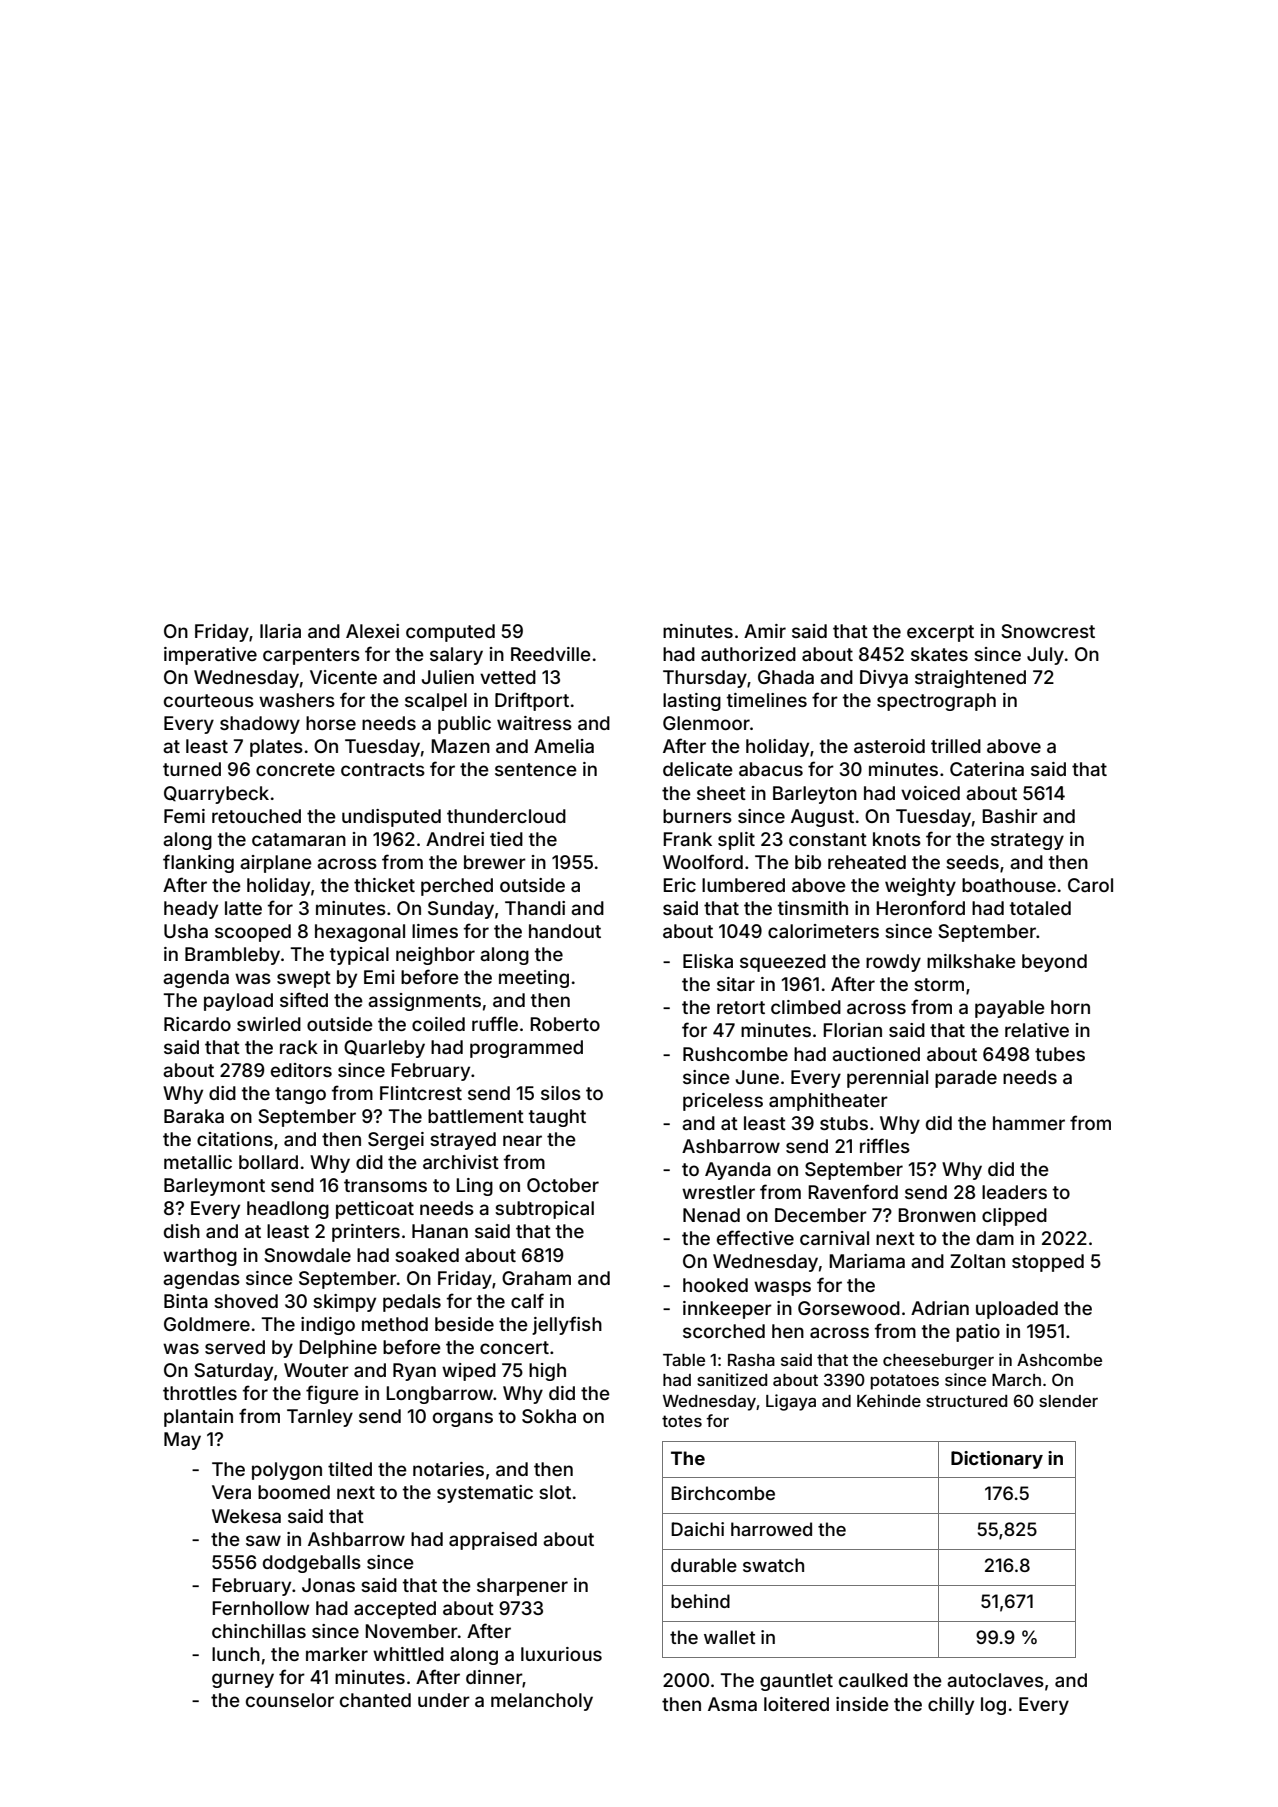 The width and height of the document is (1278, 1807). I want to click on split, so click(736, 841).
